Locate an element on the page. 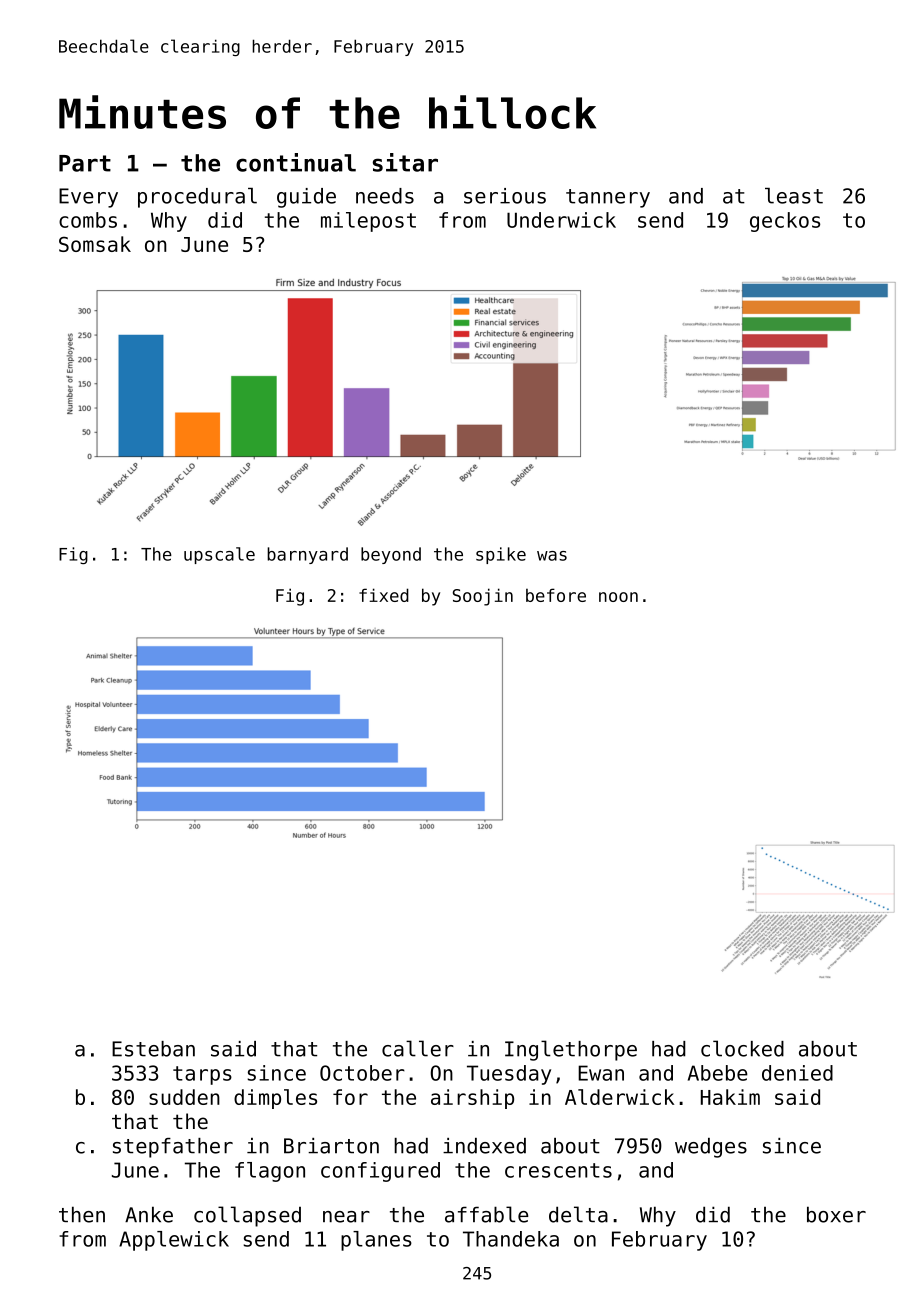 The height and width of the image is (1311, 924). procedural is located at coordinates (197, 198).
